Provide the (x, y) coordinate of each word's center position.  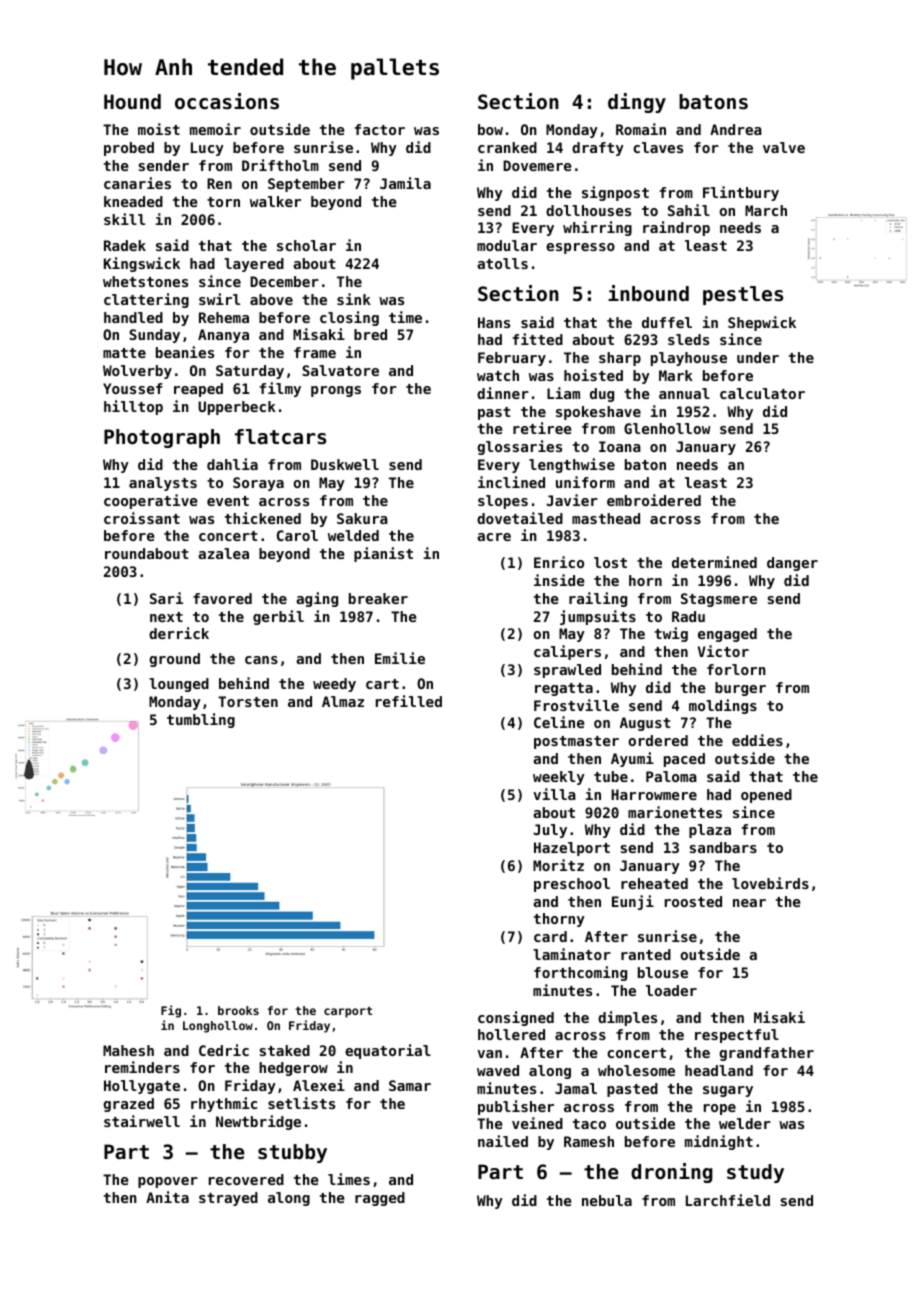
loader (671, 990)
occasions (227, 101)
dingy (637, 103)
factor (380, 129)
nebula (607, 1200)
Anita (167, 1197)
